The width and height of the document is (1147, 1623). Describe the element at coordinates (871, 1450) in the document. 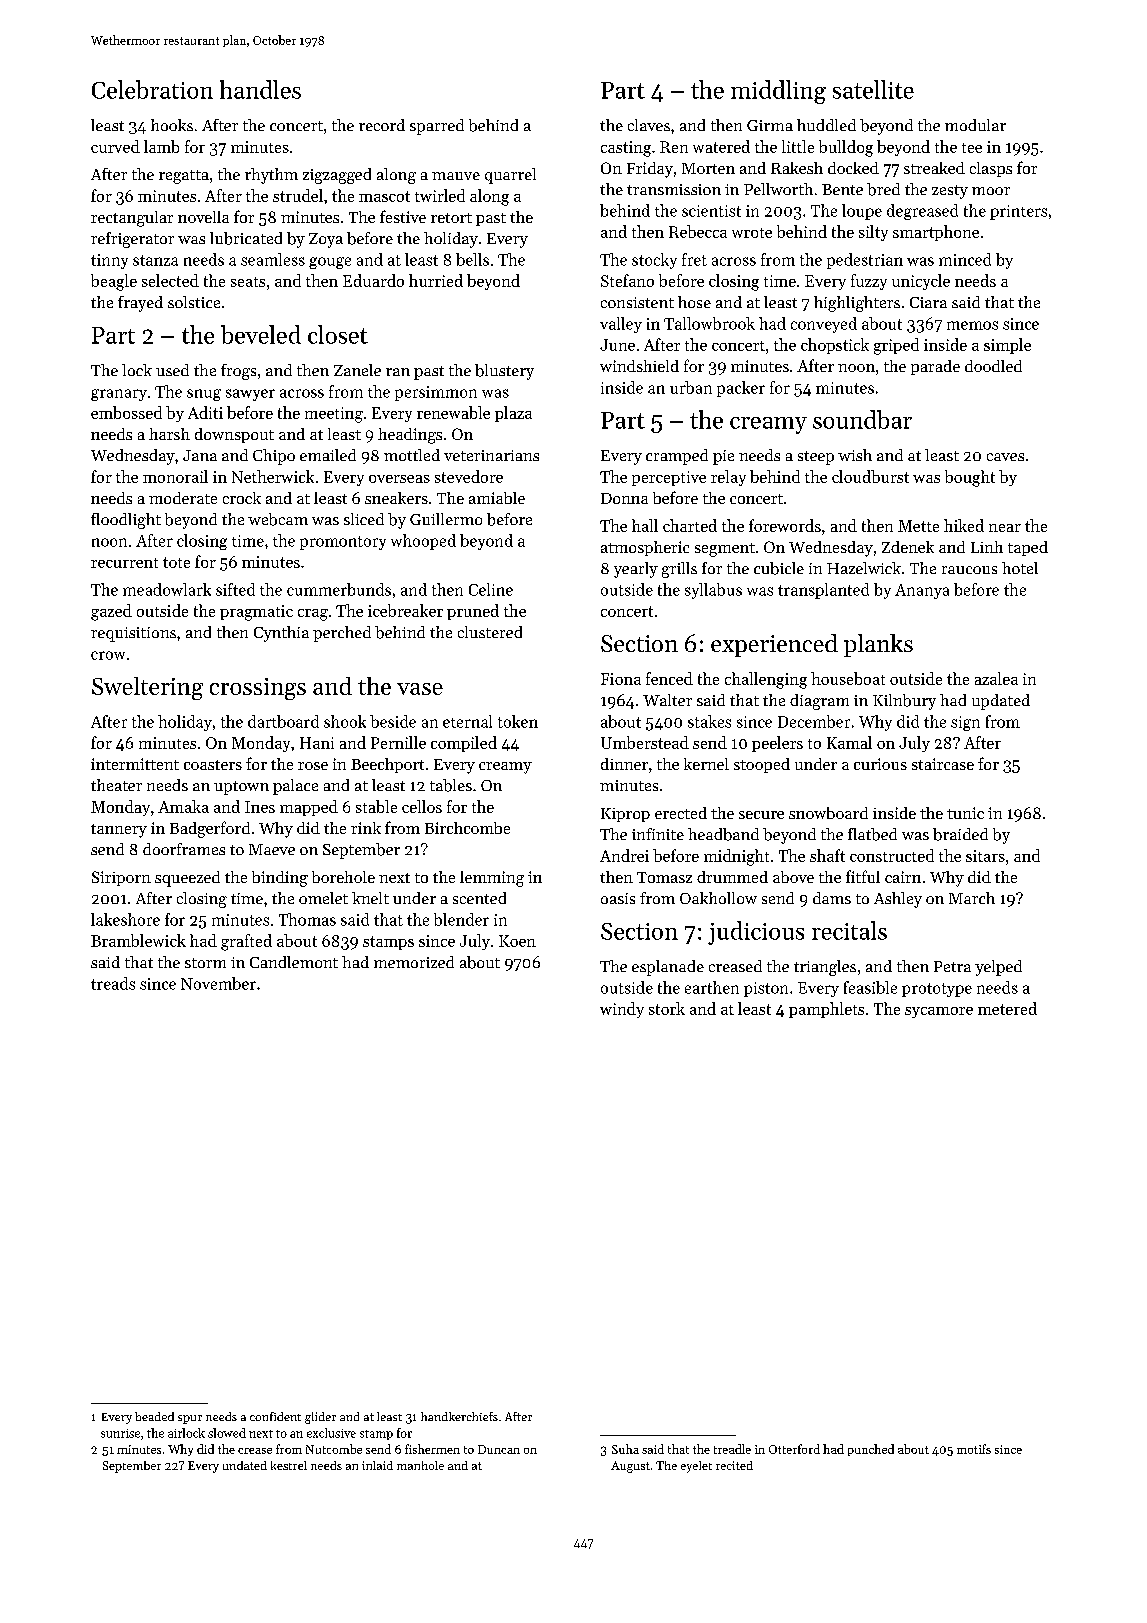

I see `punched` at that location.
